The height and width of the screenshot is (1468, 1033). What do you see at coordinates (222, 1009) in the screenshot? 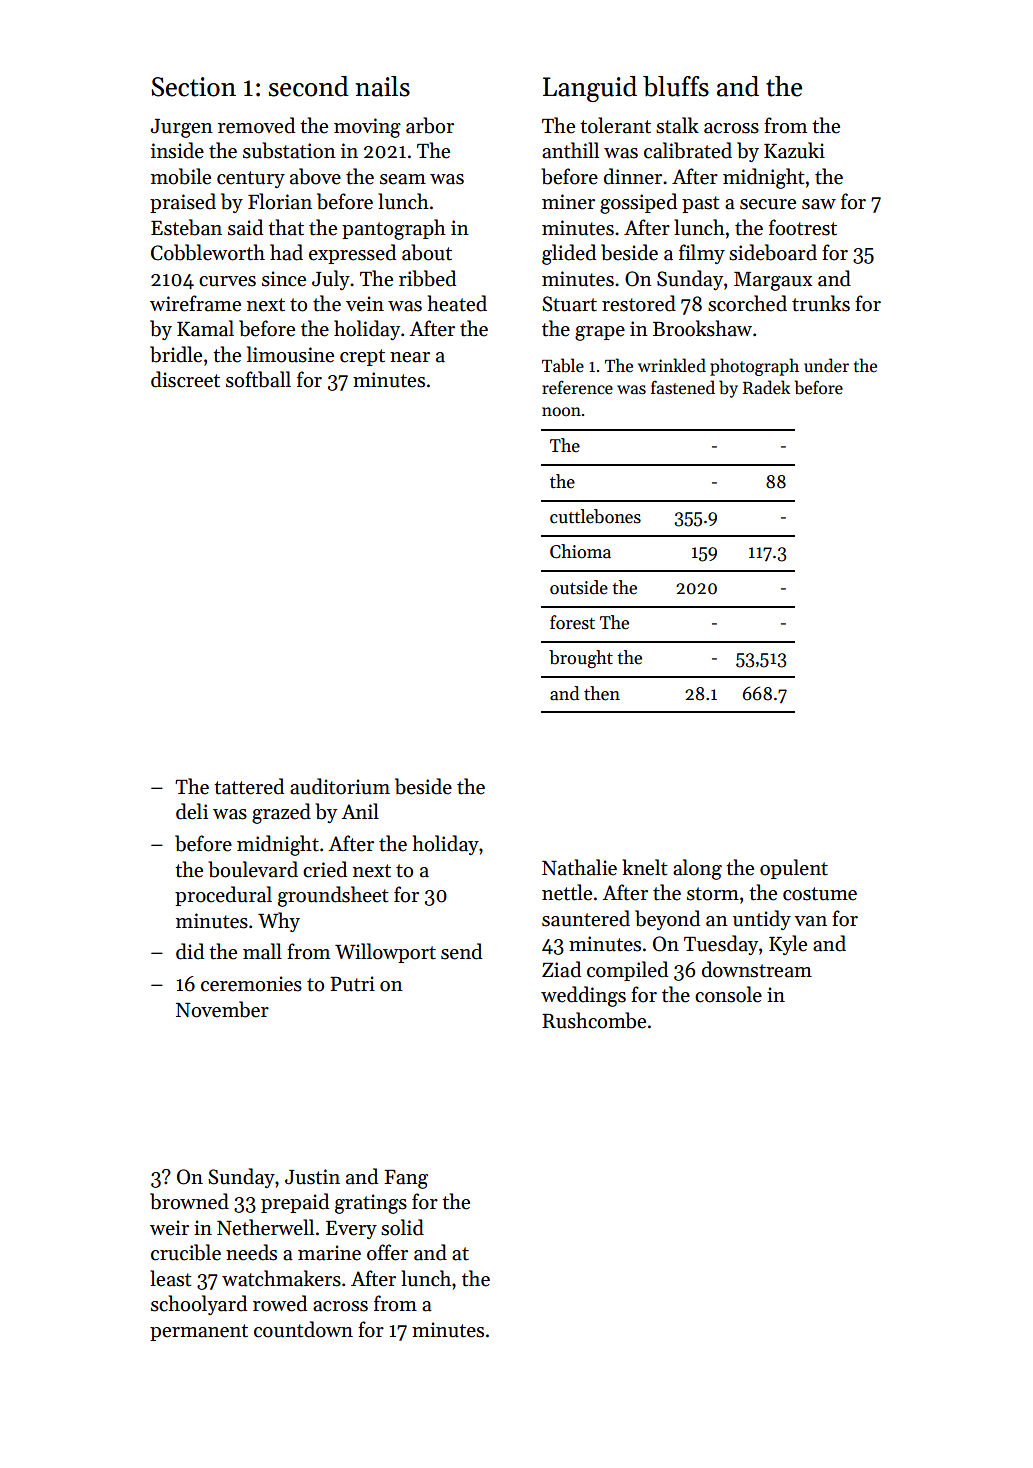
I see `November` at bounding box center [222, 1009].
